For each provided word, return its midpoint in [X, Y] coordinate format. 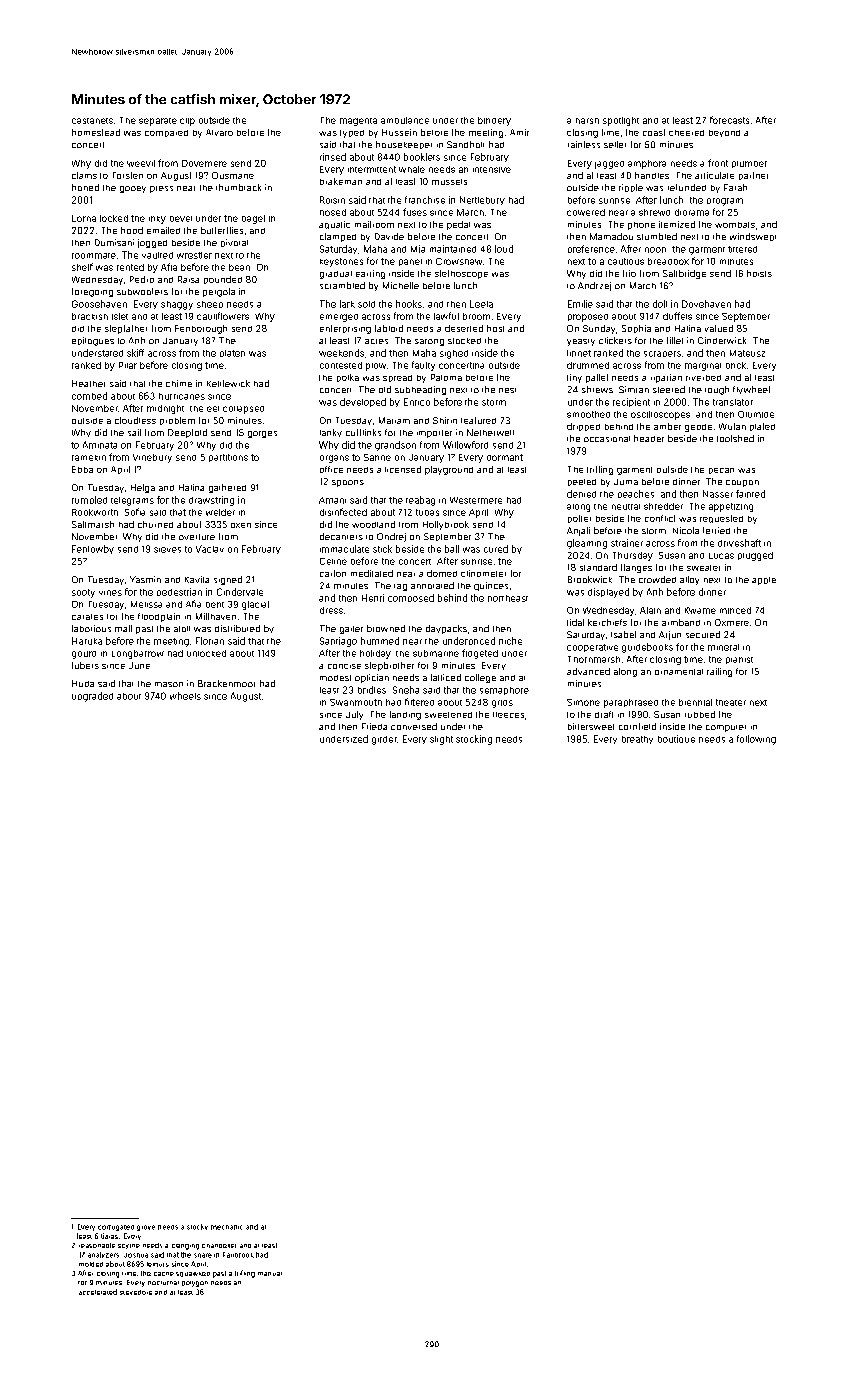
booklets [422, 157]
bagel [253, 219]
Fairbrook [238, 1255]
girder [384, 740]
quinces [491, 586]
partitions [228, 458]
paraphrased [631, 703]
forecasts [729, 120]
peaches [636, 494]
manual [270, 1274]
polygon [195, 1284]
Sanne [377, 457]
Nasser [718, 494]
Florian [210, 641]
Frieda [374, 726]
